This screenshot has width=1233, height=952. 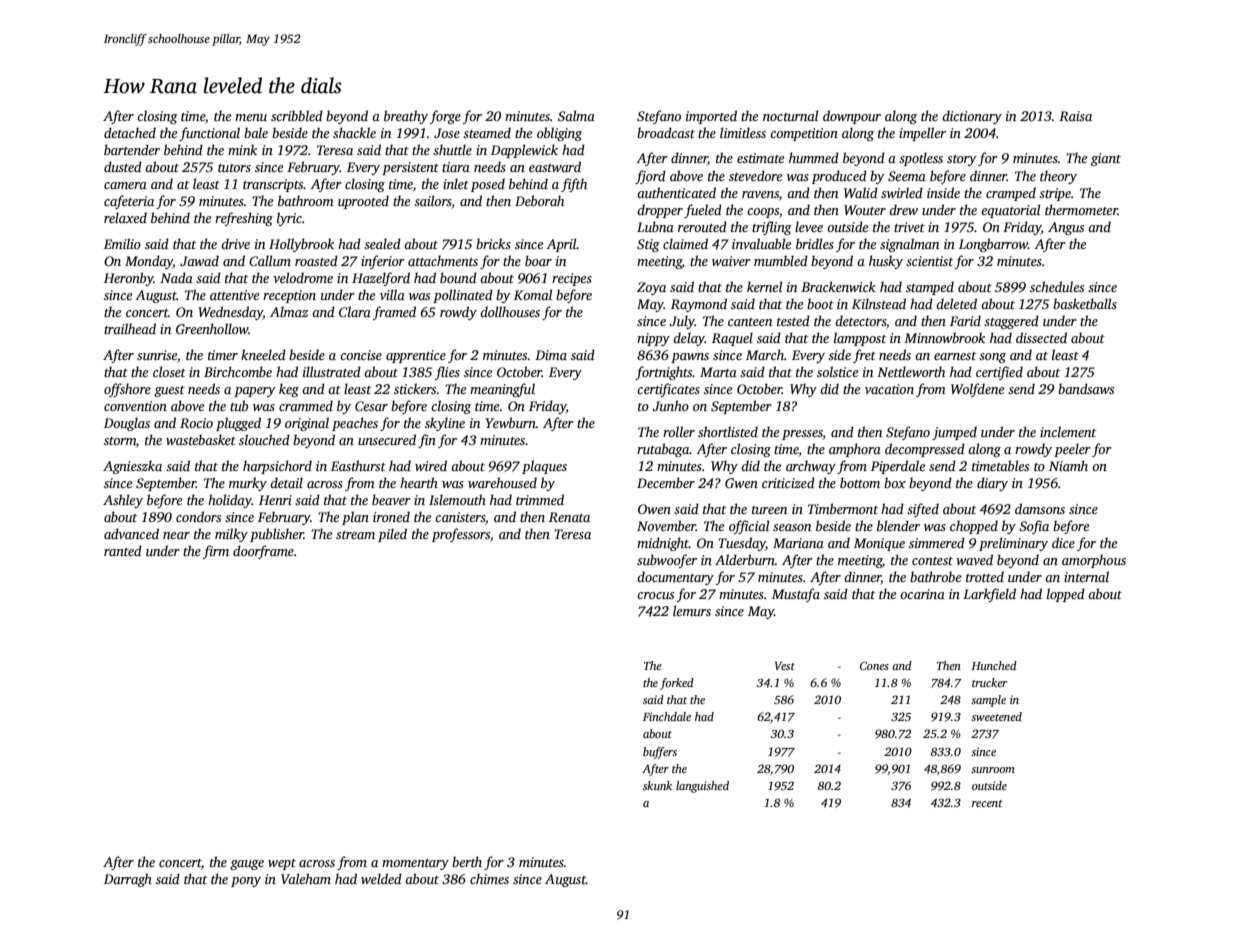 I want to click on giant, so click(x=1106, y=159).
